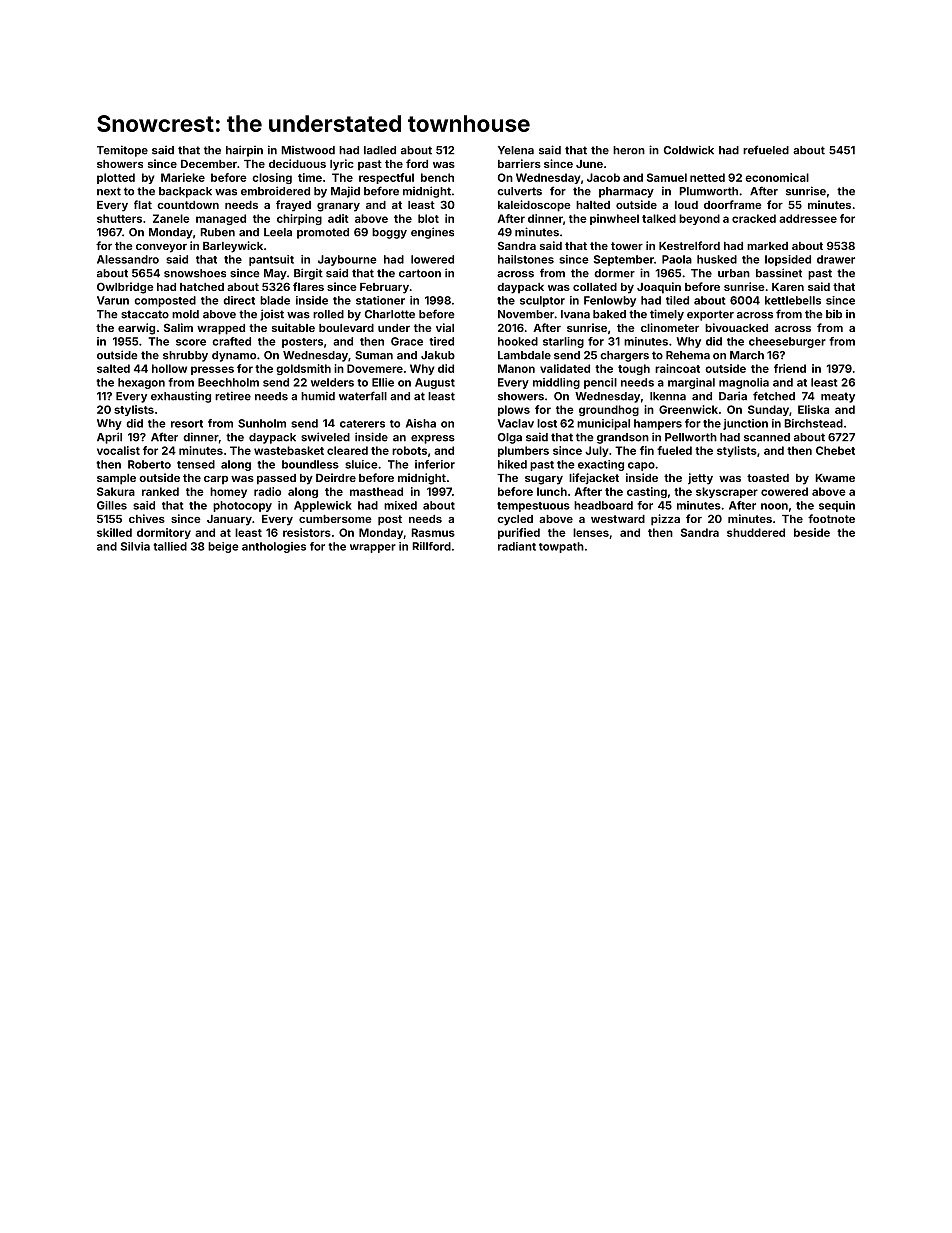 This screenshot has width=952, height=1233. What do you see at coordinates (526, 314) in the screenshot?
I see `November` at bounding box center [526, 314].
